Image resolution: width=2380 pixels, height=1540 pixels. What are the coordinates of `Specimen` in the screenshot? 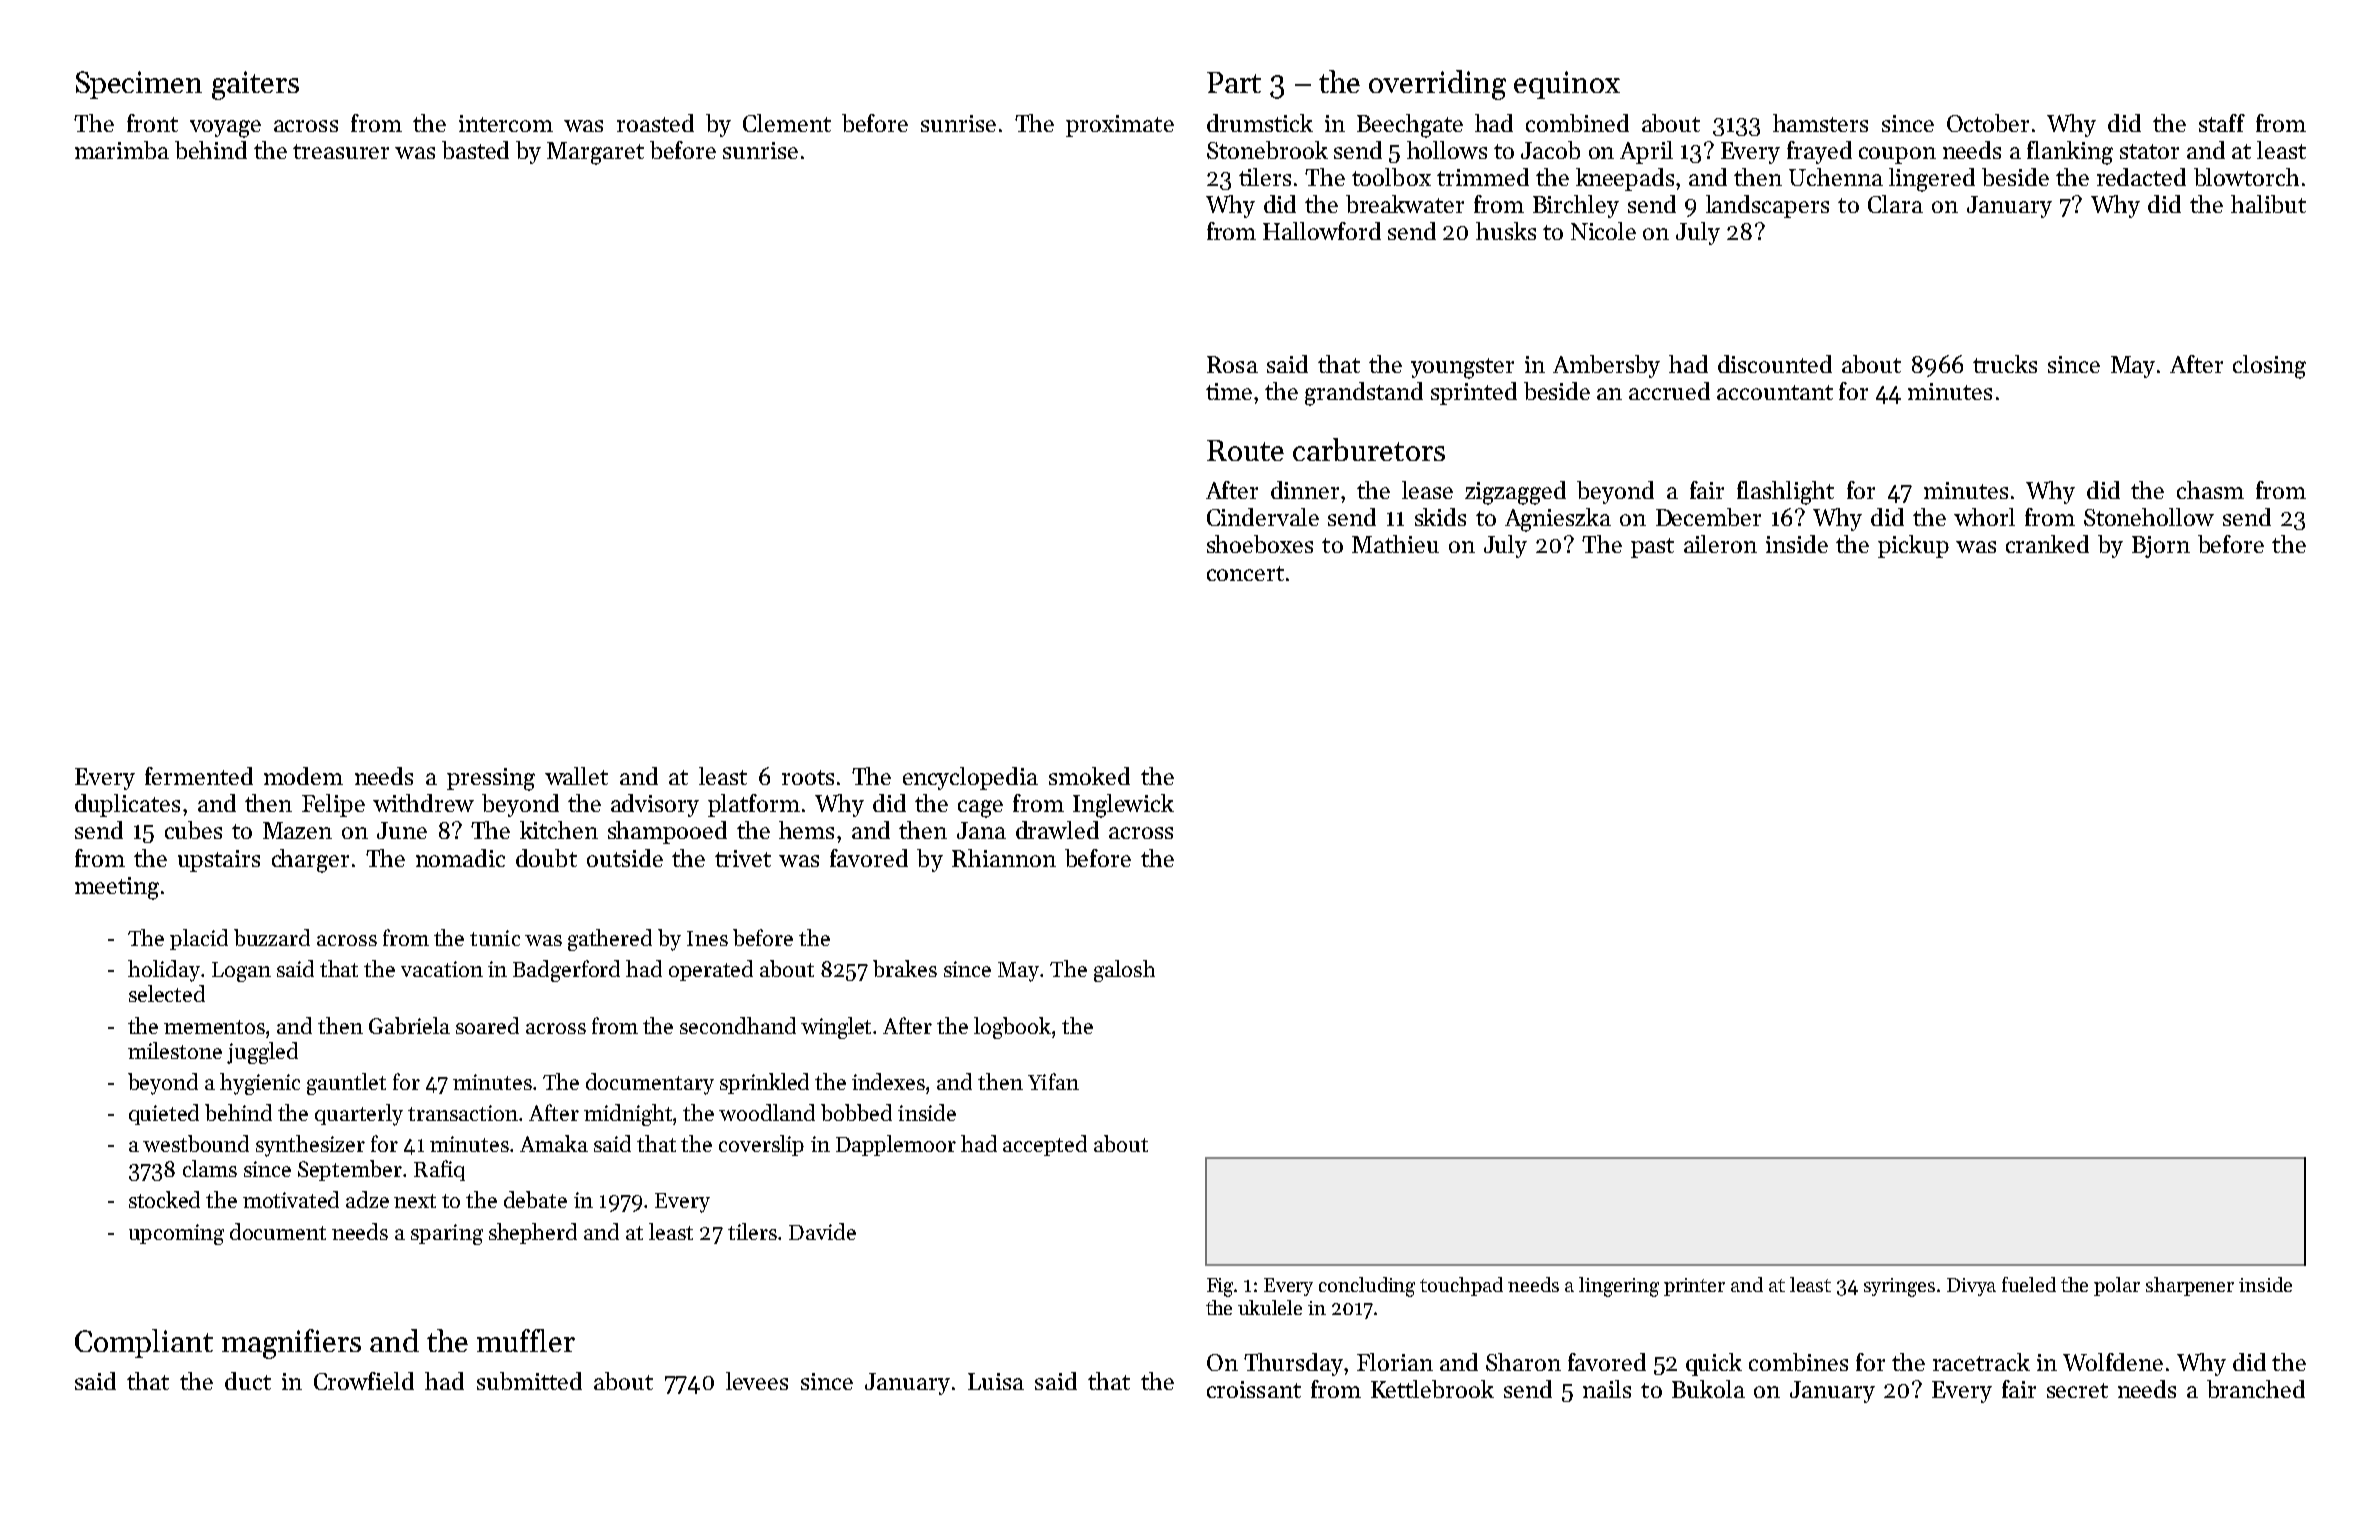 It's located at (139, 85).
